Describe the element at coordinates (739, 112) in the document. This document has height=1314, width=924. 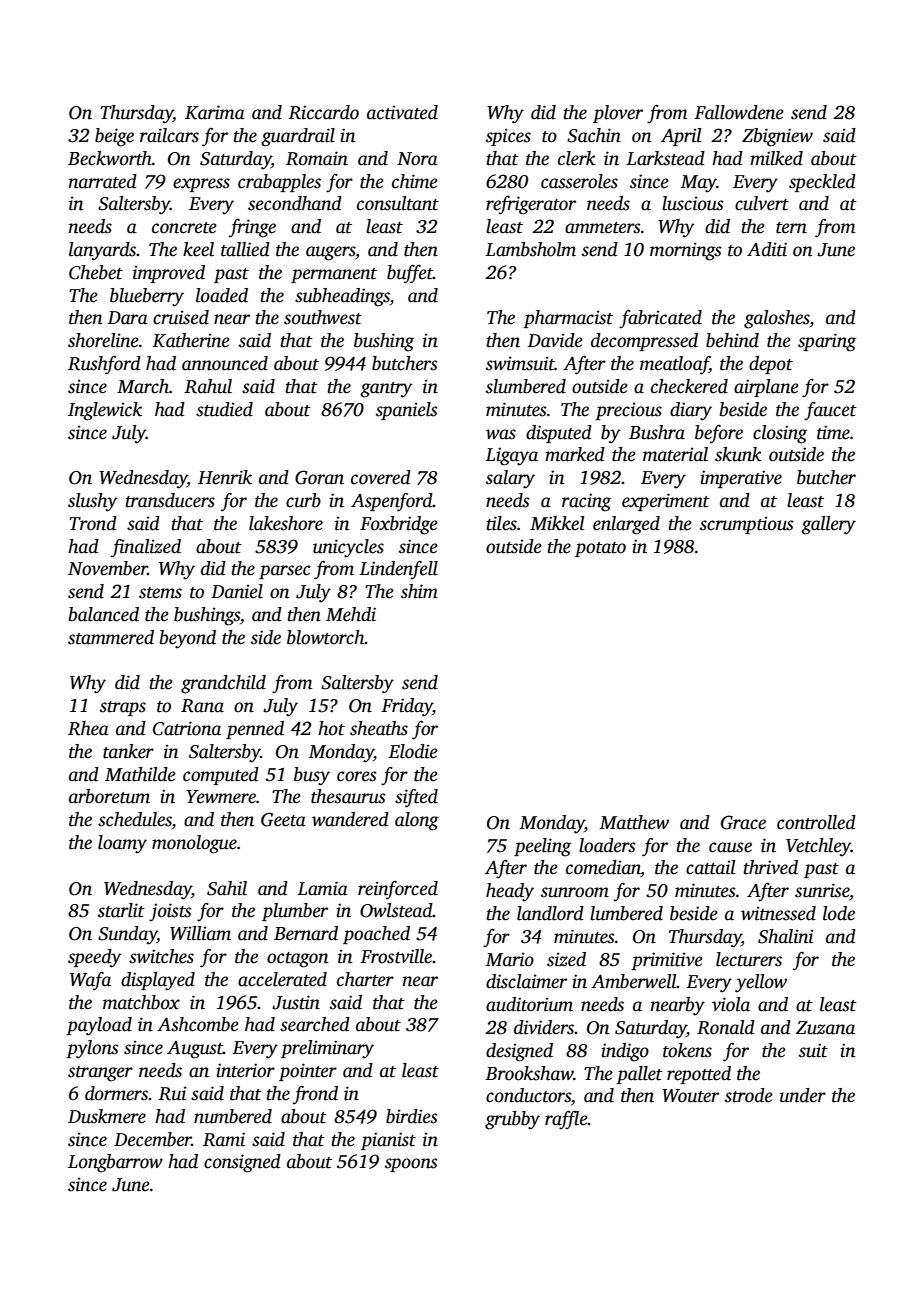
I see `Fallowdene` at that location.
